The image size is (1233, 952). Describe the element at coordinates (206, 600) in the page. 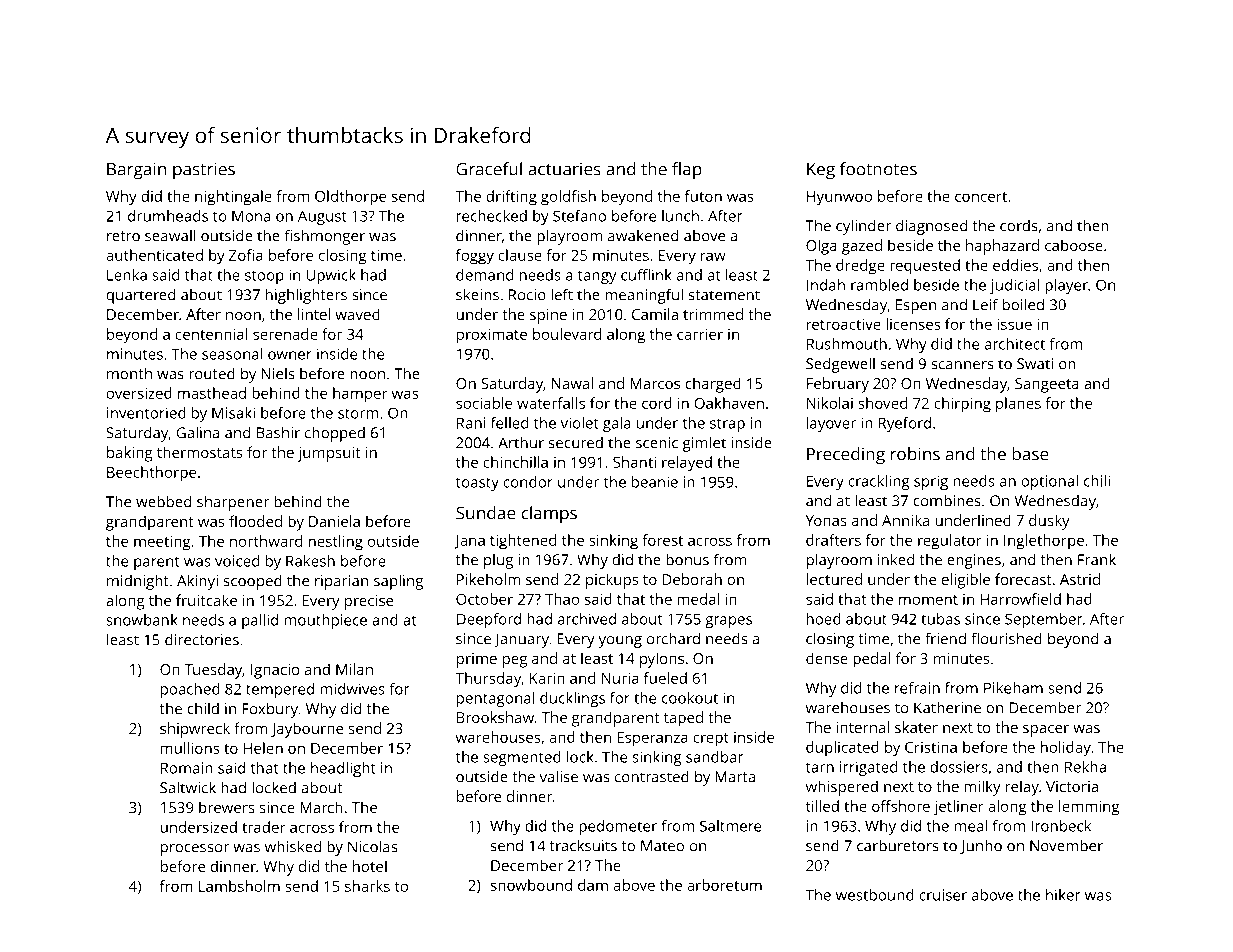

I see `fruitcake` at that location.
